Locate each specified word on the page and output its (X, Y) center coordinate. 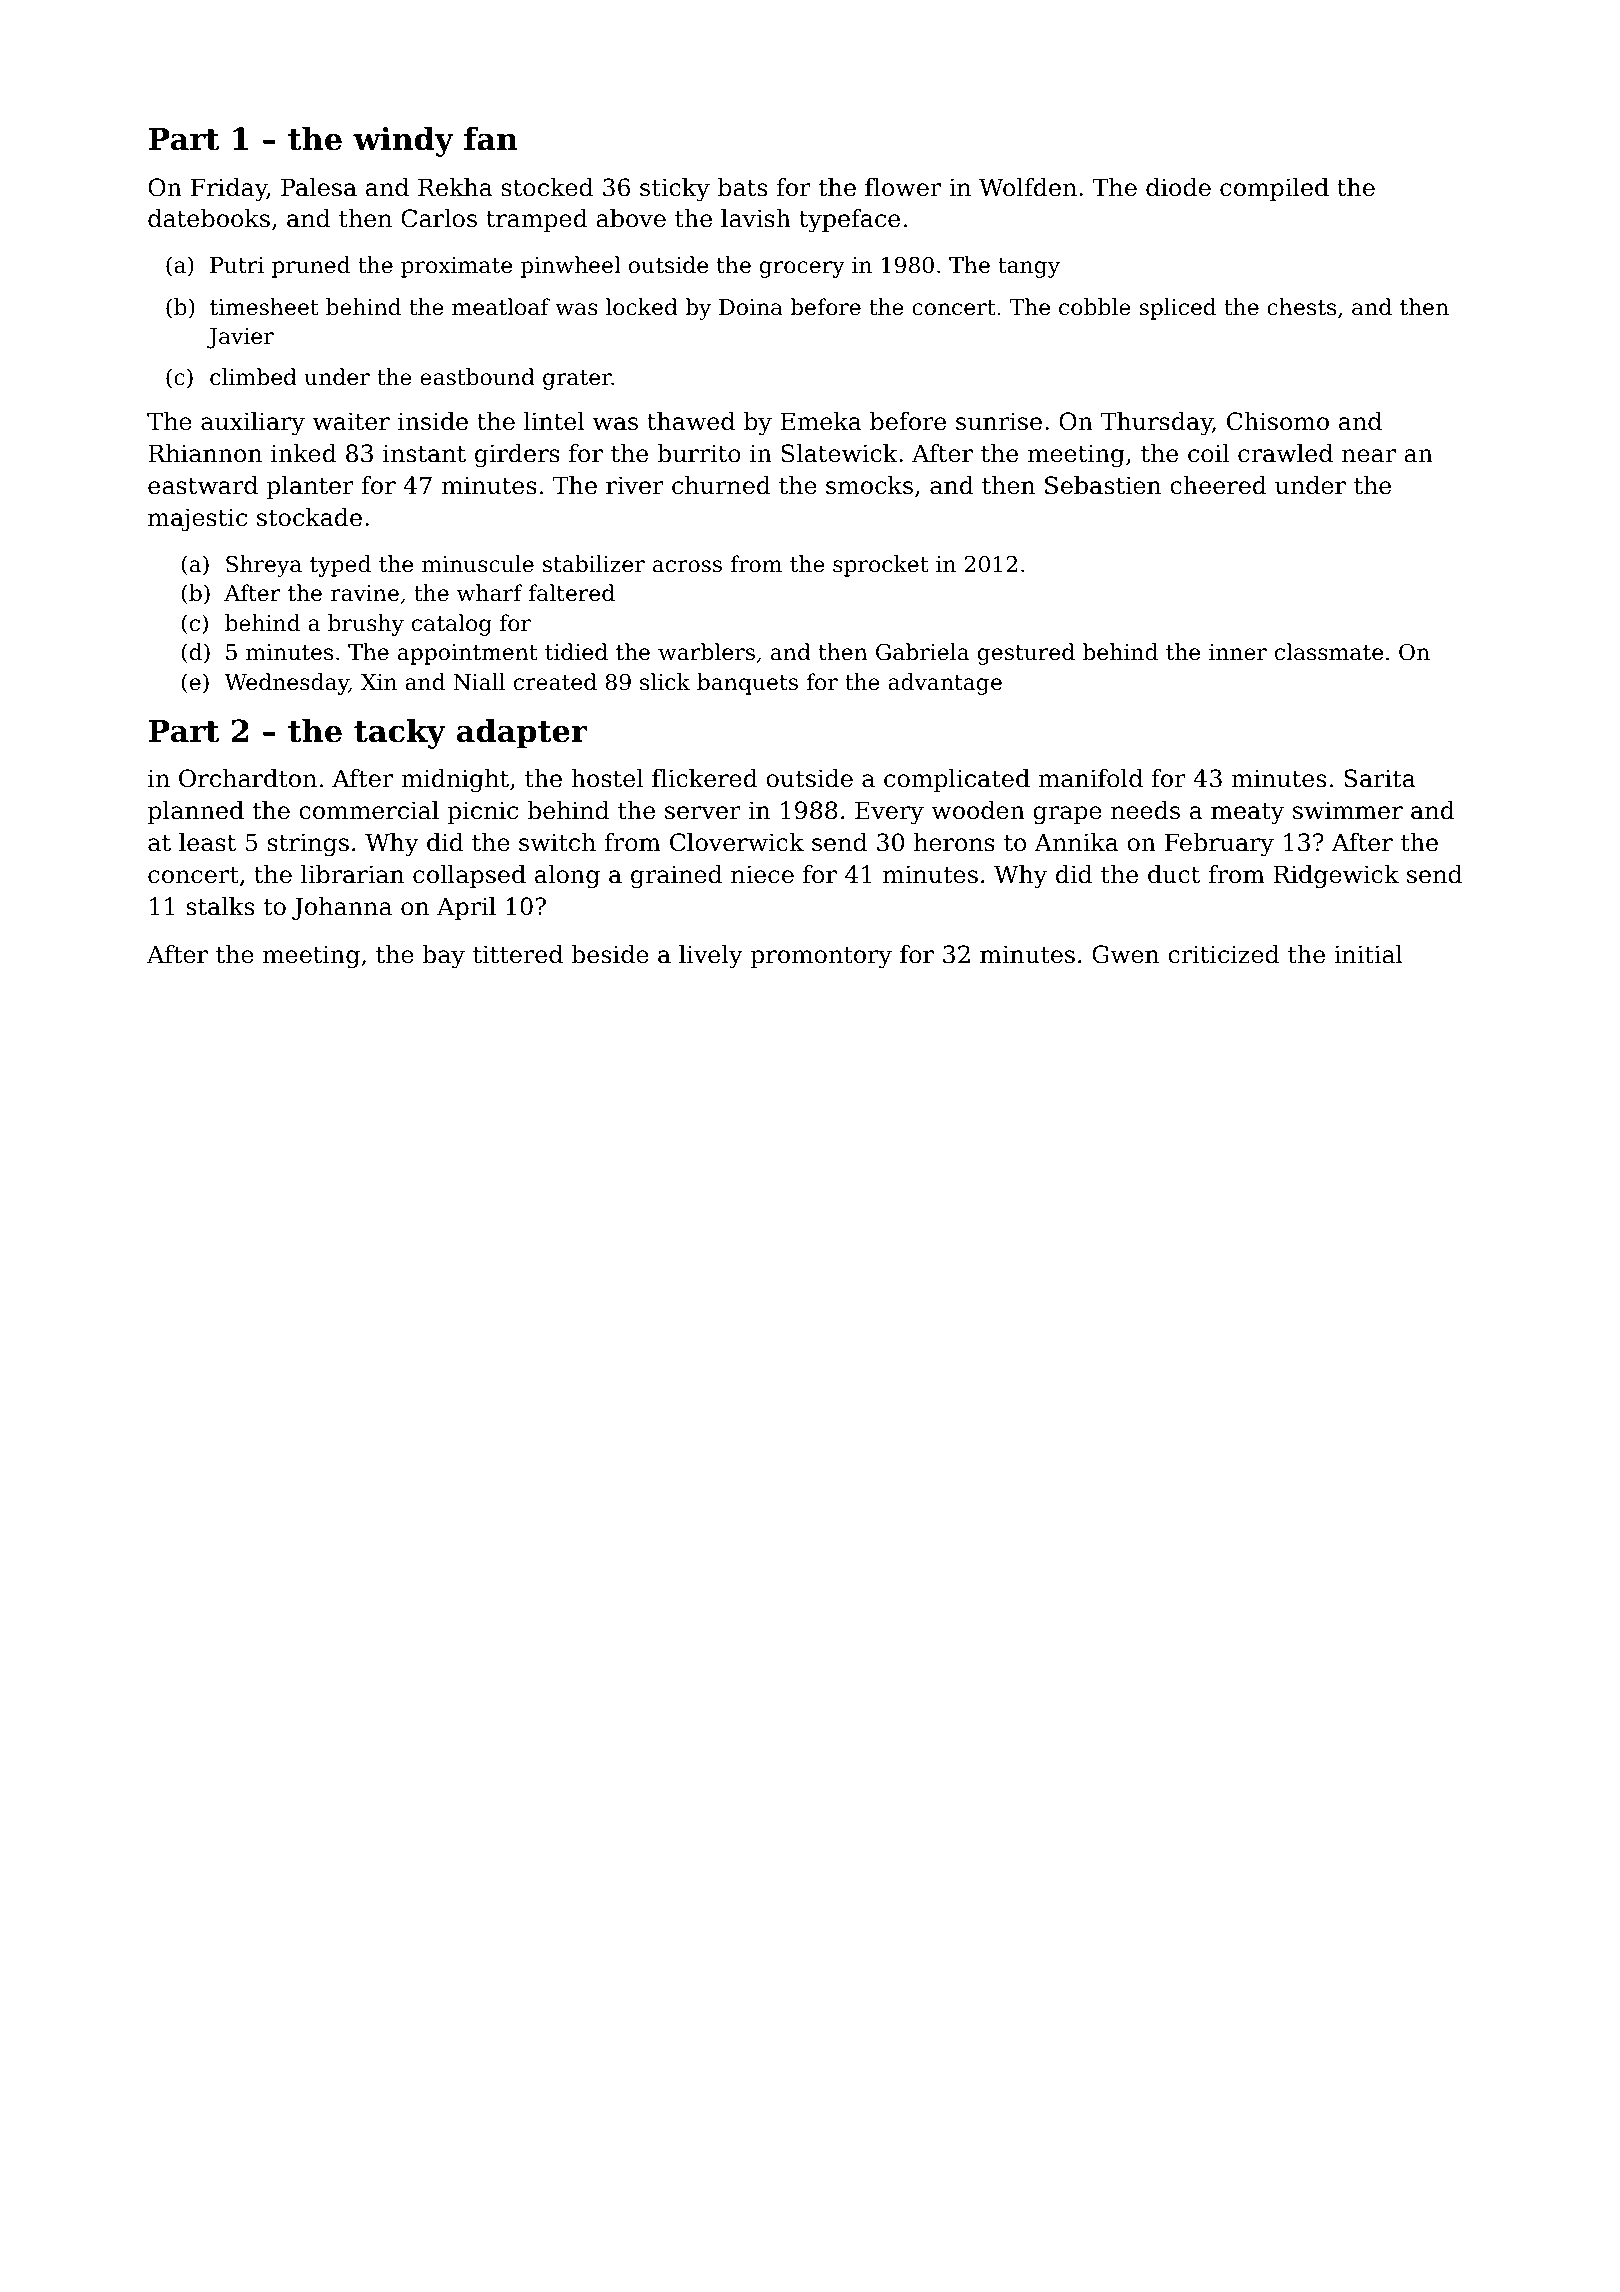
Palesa (319, 187)
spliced (1177, 309)
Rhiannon (205, 453)
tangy (1029, 268)
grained (676, 877)
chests (1301, 307)
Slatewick (840, 453)
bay (443, 957)
